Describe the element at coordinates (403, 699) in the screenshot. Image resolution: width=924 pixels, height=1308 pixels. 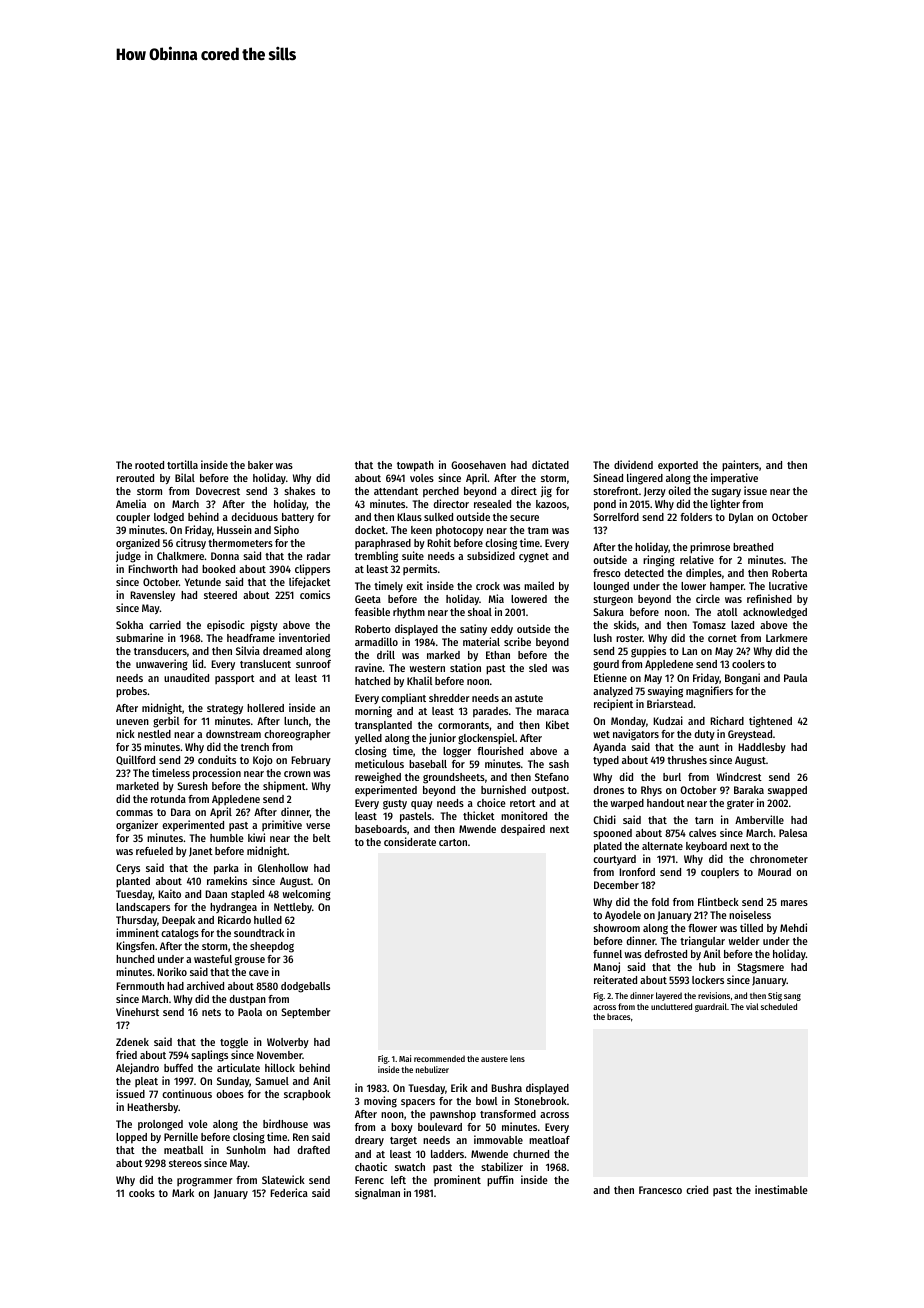
I see `compliant` at that location.
